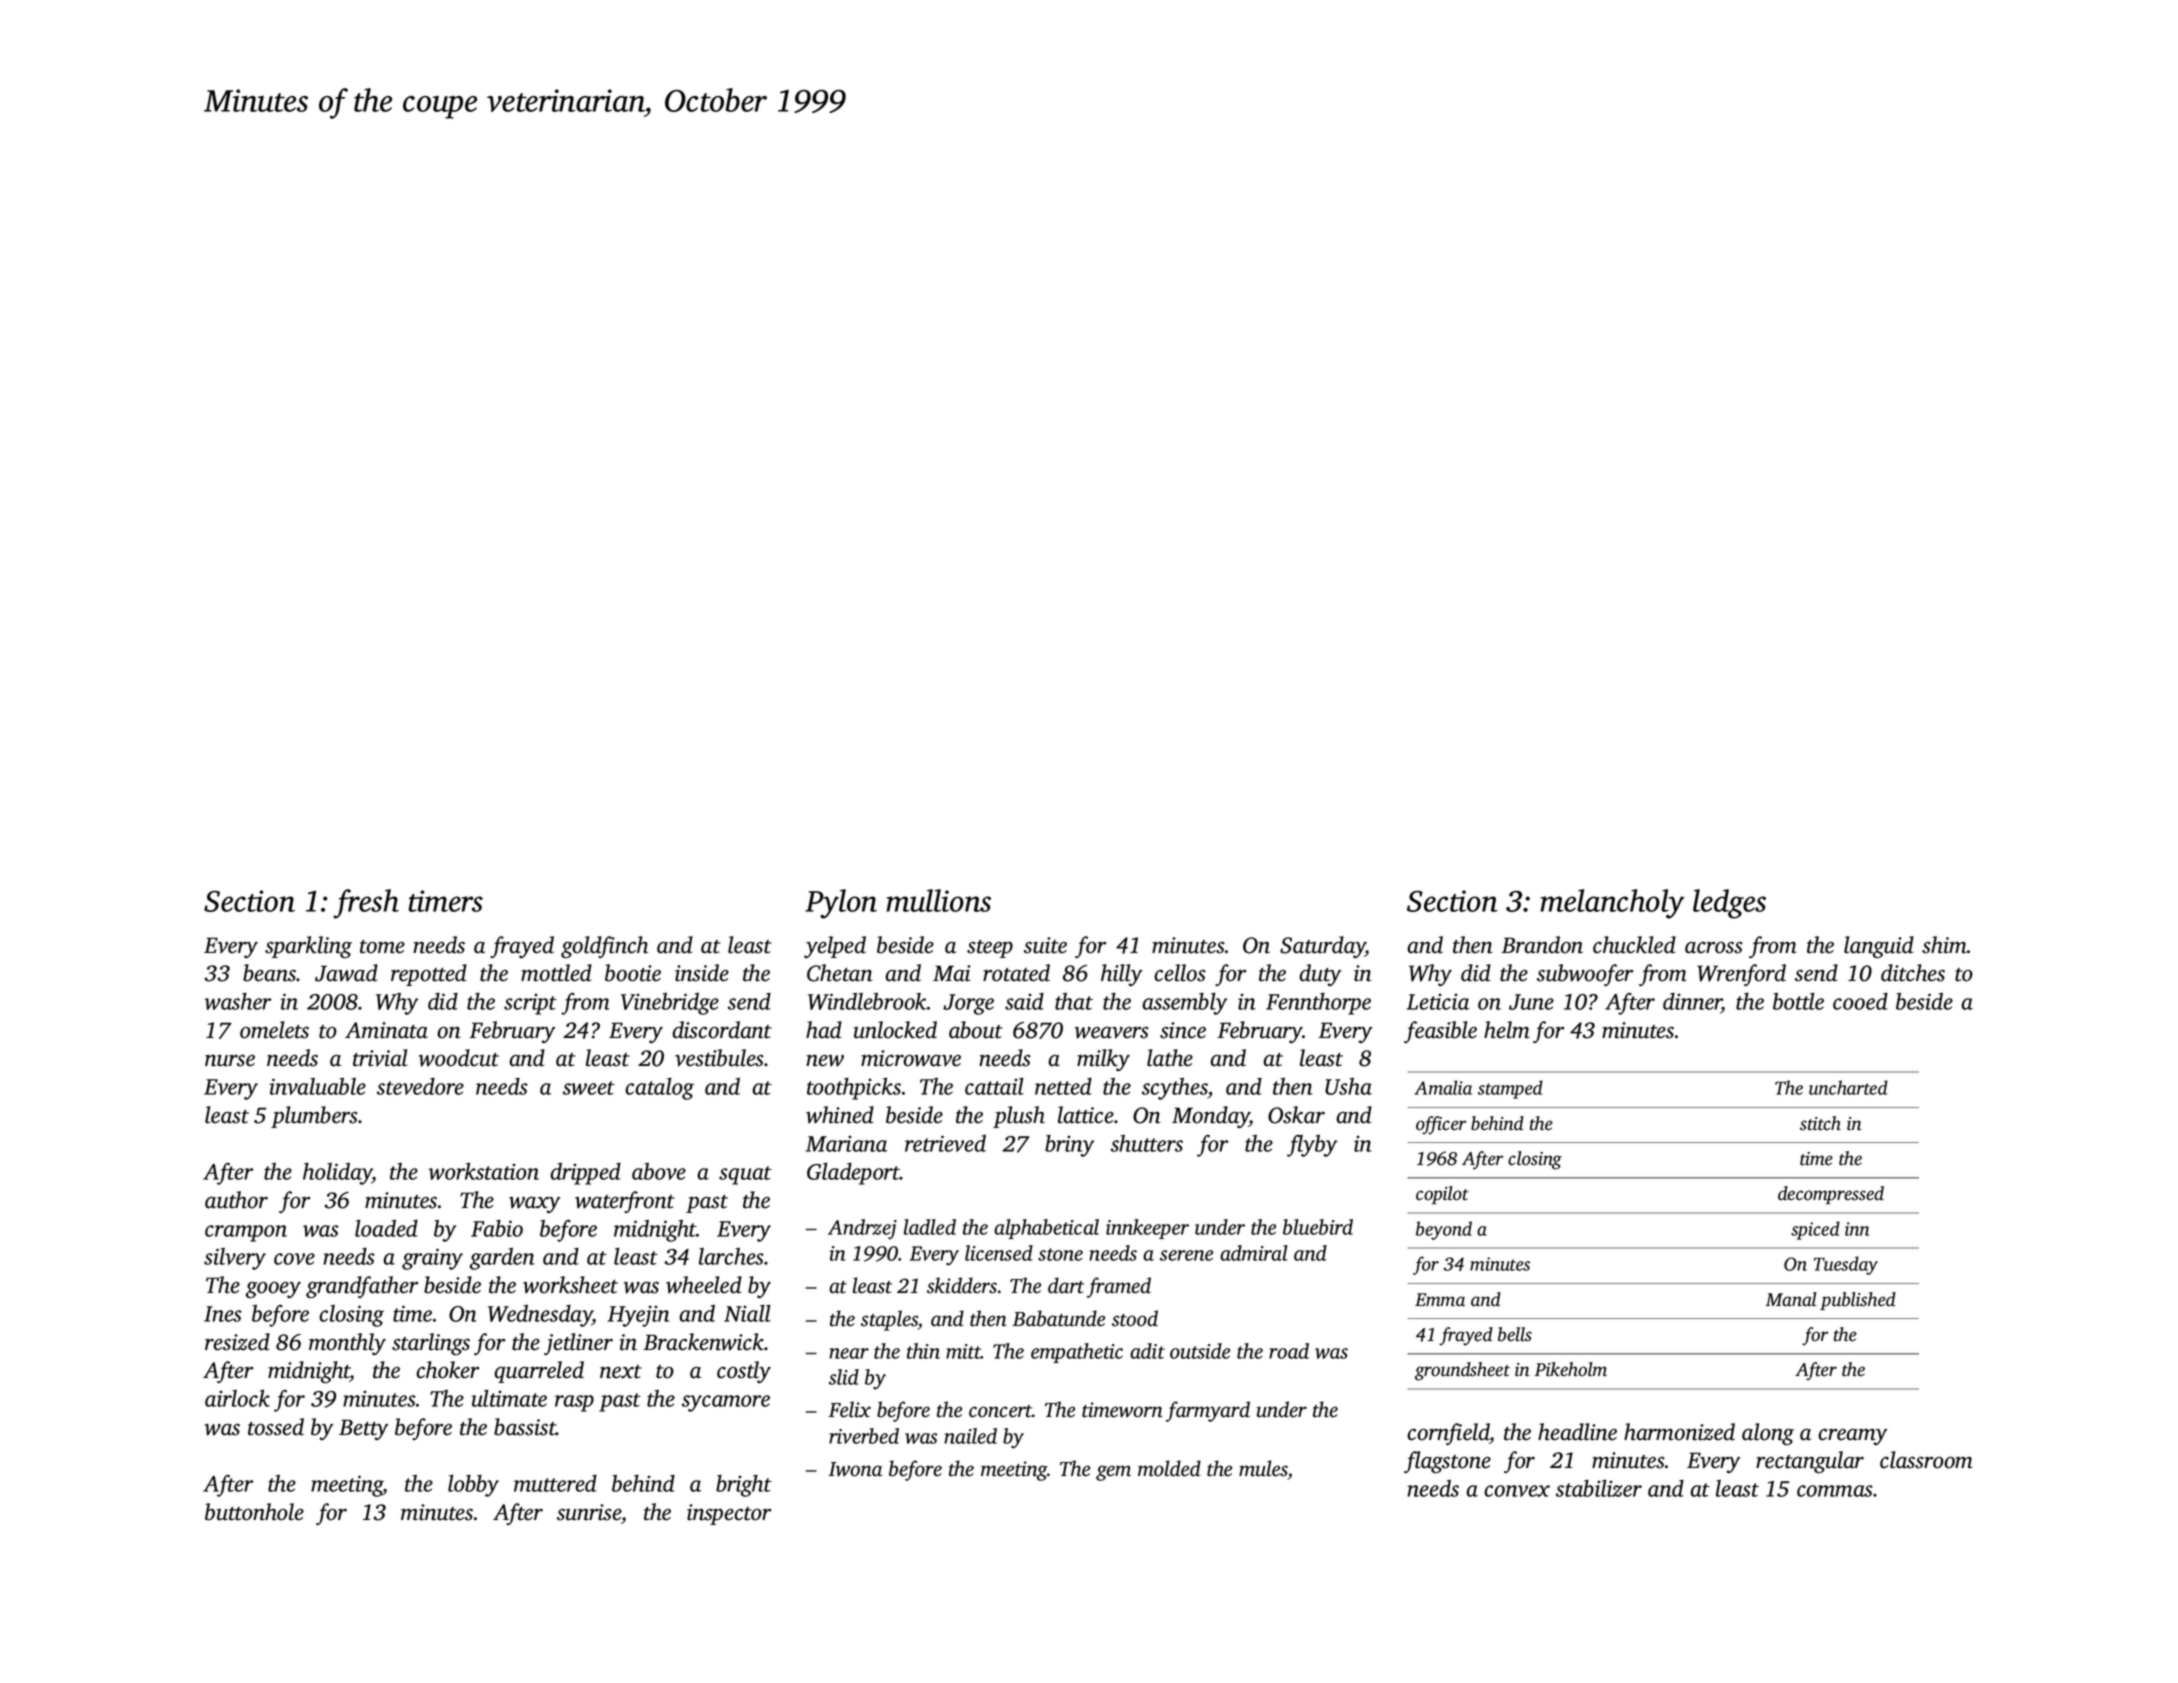 The height and width of the page is (1683, 2178). Describe the element at coordinates (1323, 947) in the page. I see `Saturday` at that location.
